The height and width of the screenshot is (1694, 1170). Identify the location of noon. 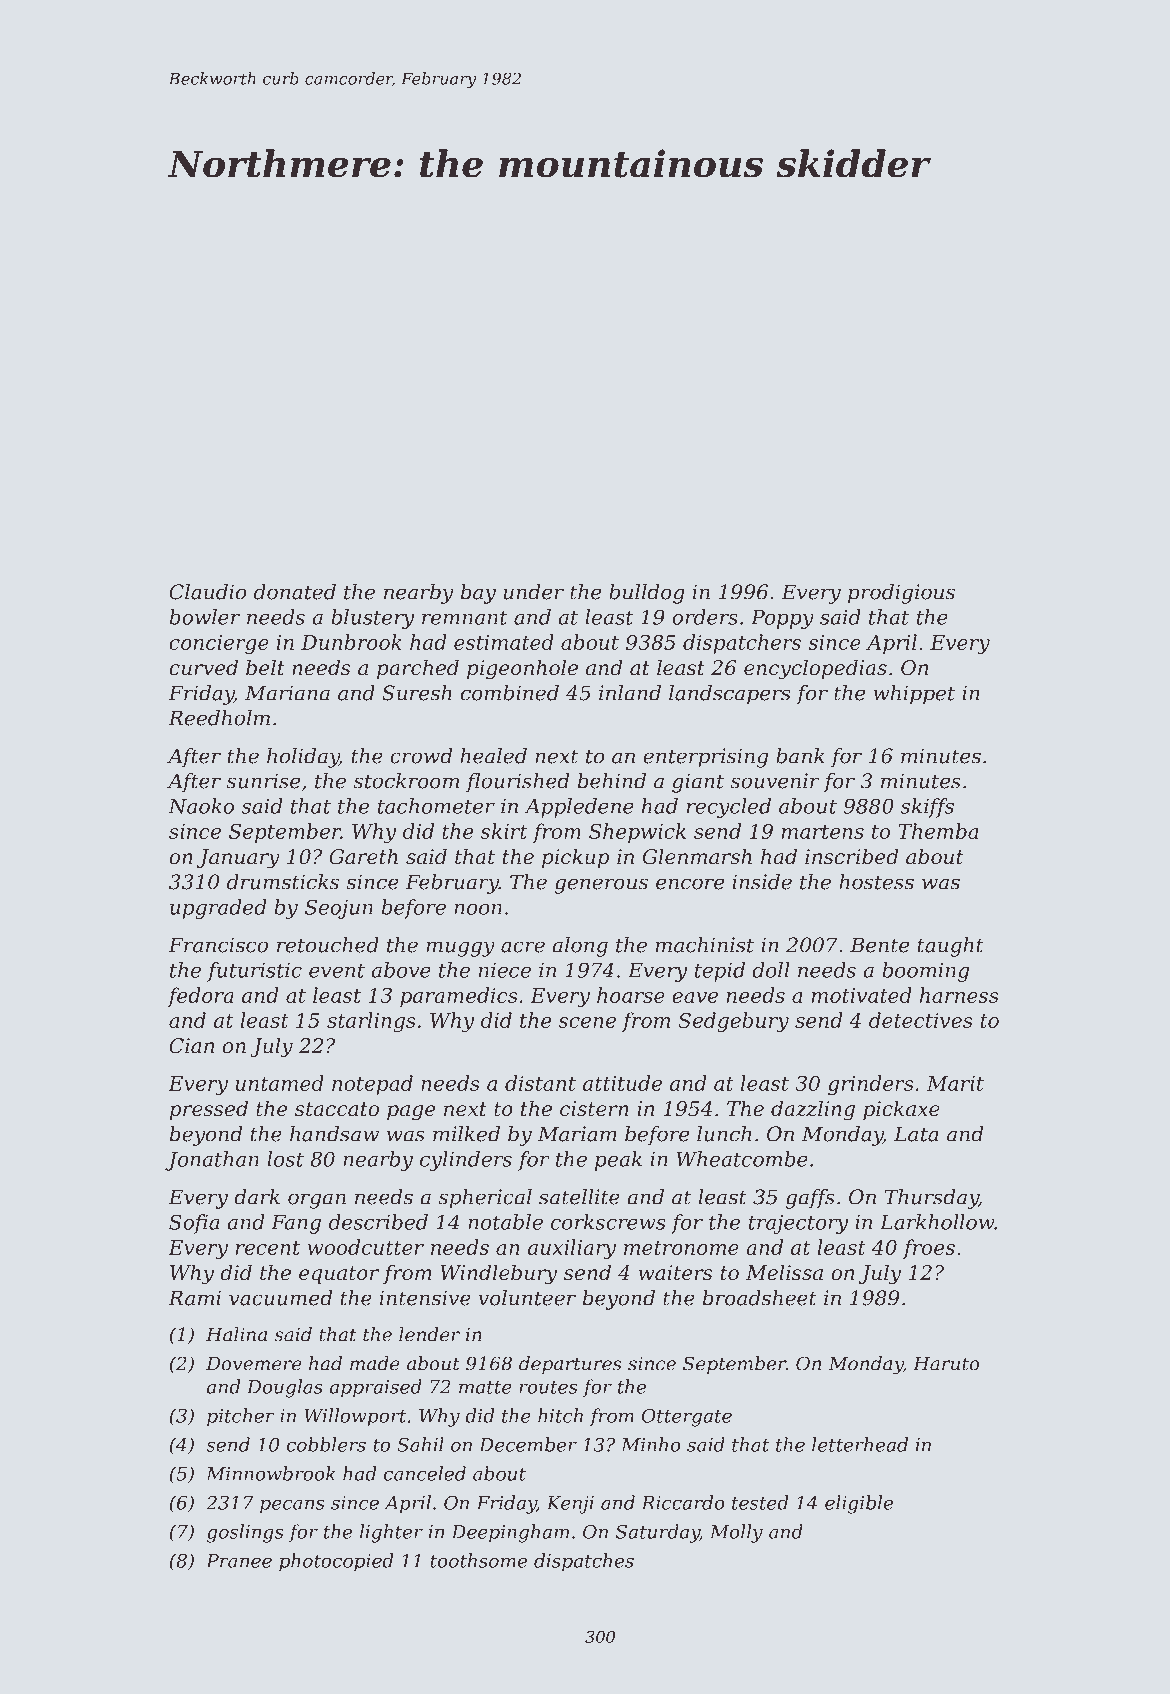
(478, 909).
